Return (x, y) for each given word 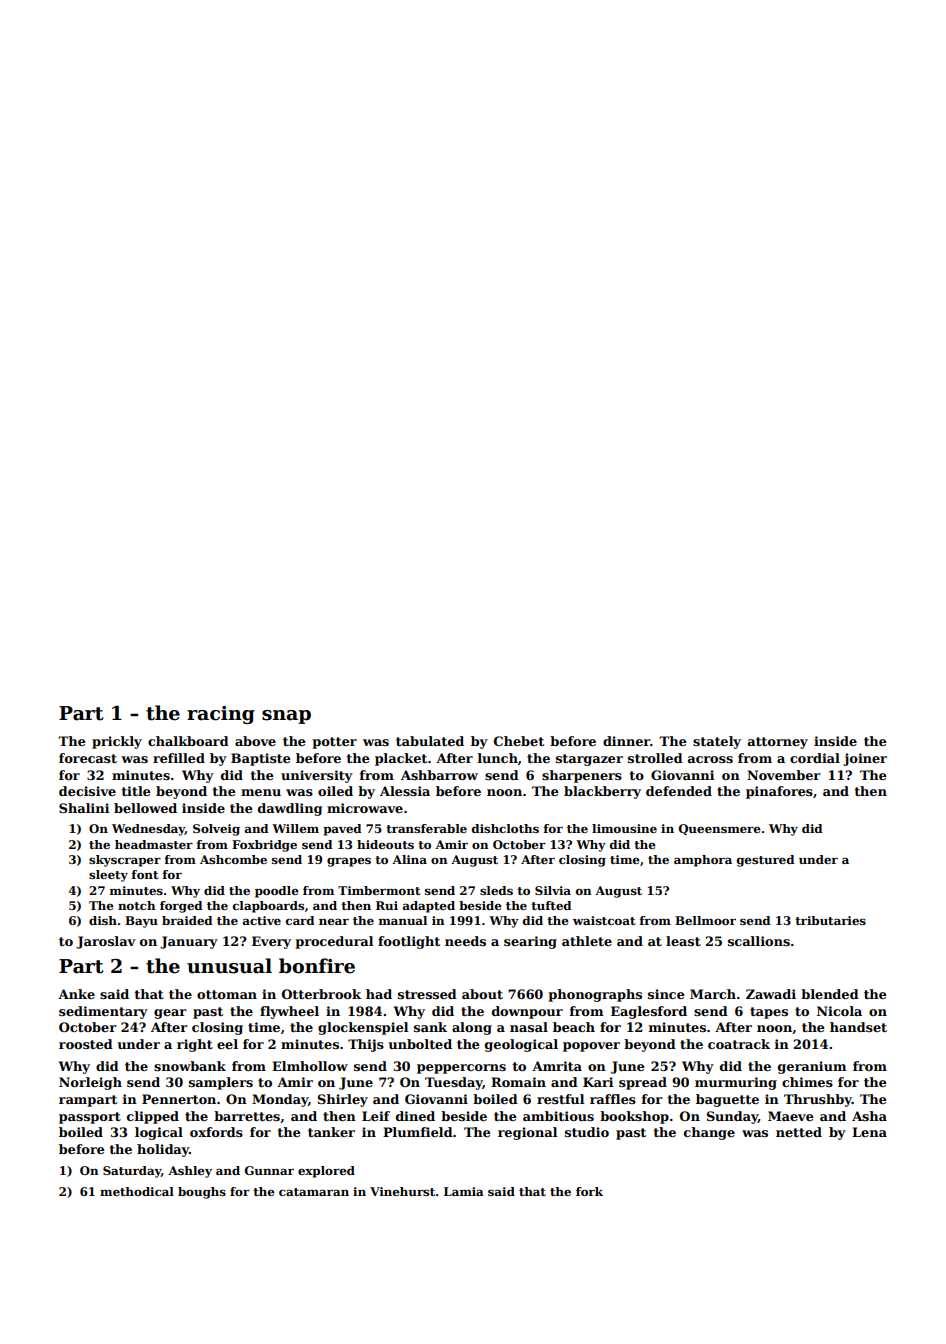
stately (717, 742)
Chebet (519, 741)
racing (221, 715)
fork (589, 1191)
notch (137, 905)
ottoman (227, 994)
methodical (137, 1191)
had (379, 994)
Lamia (464, 1191)
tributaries (830, 920)
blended (830, 994)
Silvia (553, 890)
